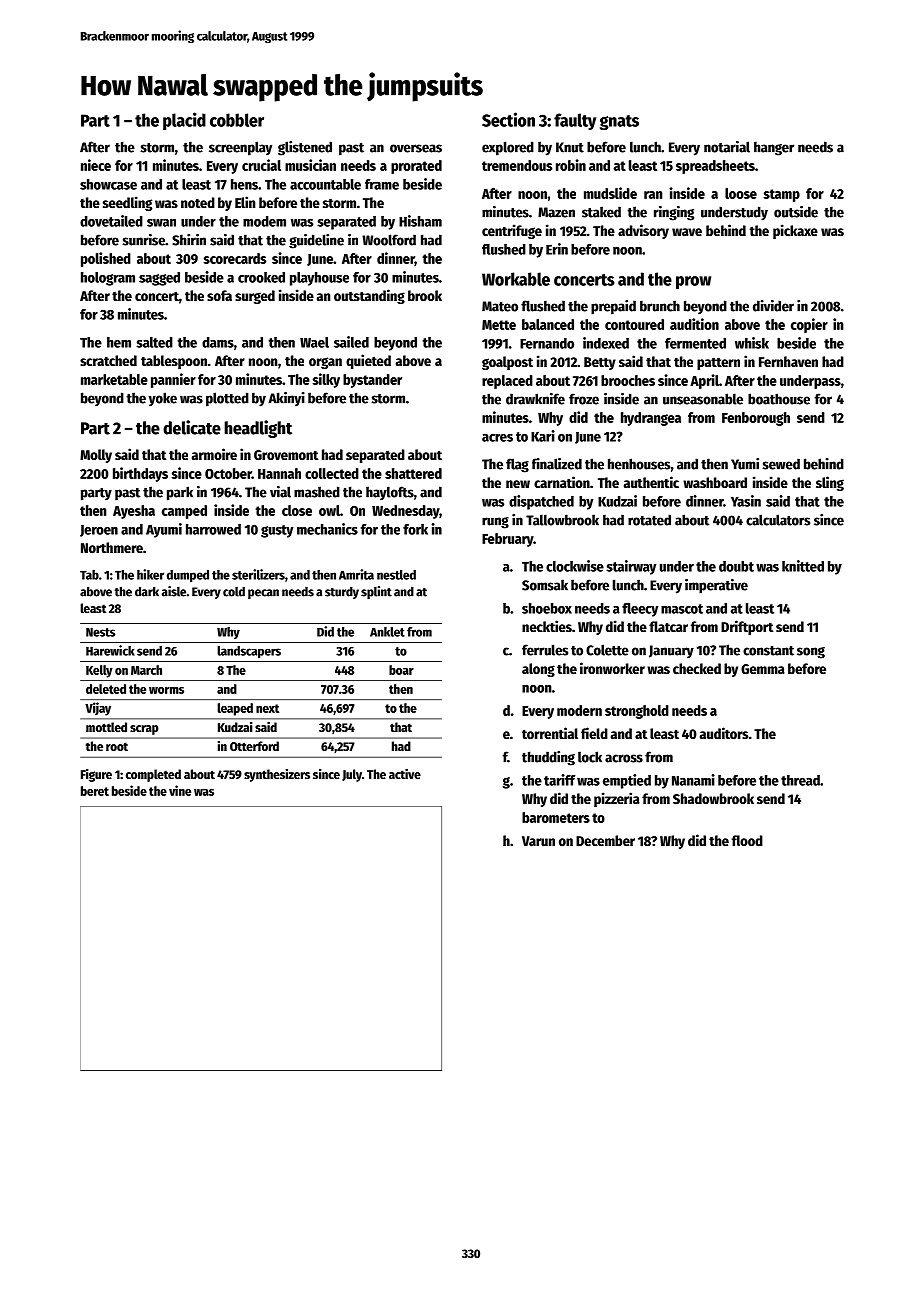 This image has height=1308, width=924. I want to click on placid, so click(184, 121).
